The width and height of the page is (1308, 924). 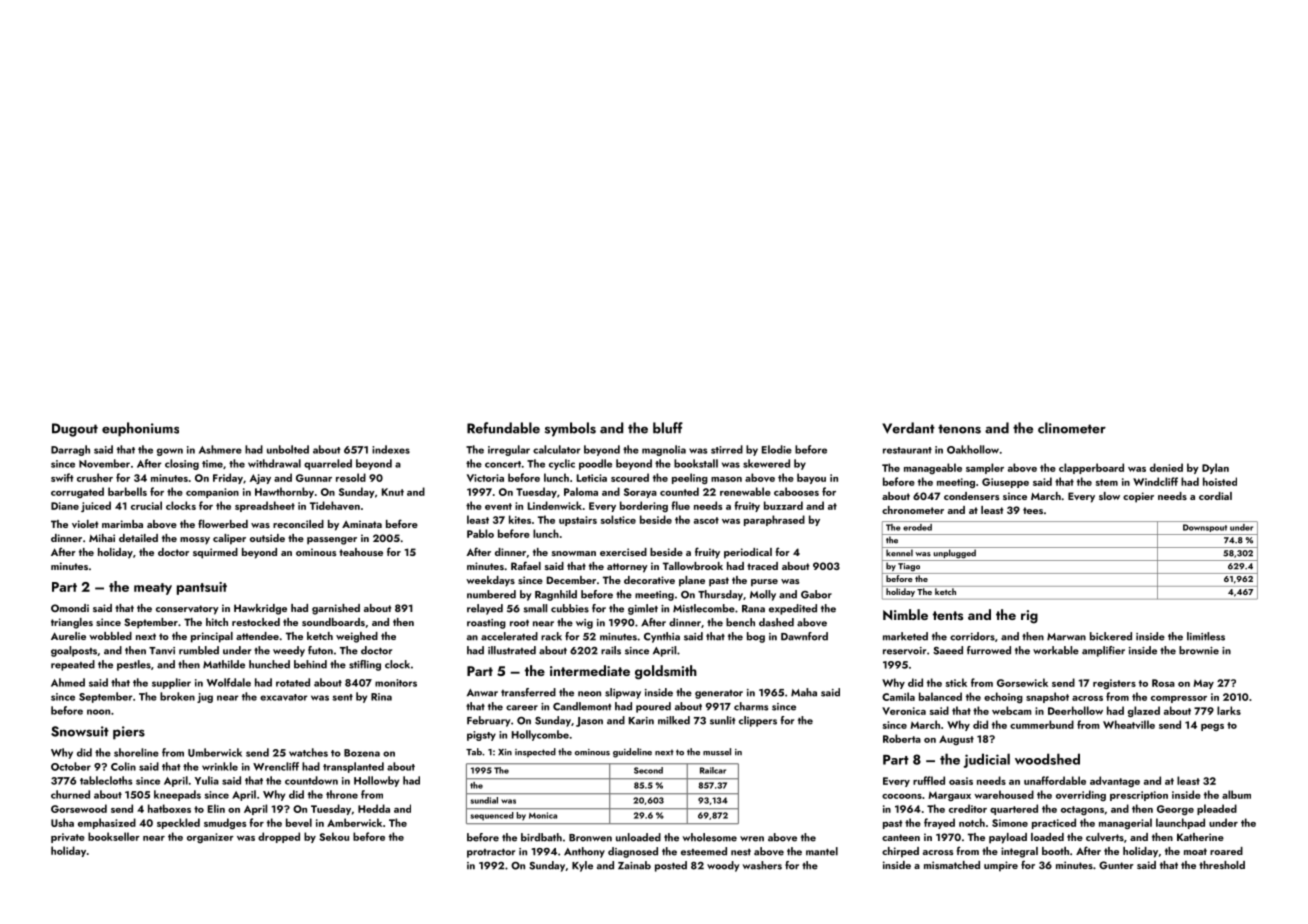 I want to click on bog, so click(x=756, y=637).
